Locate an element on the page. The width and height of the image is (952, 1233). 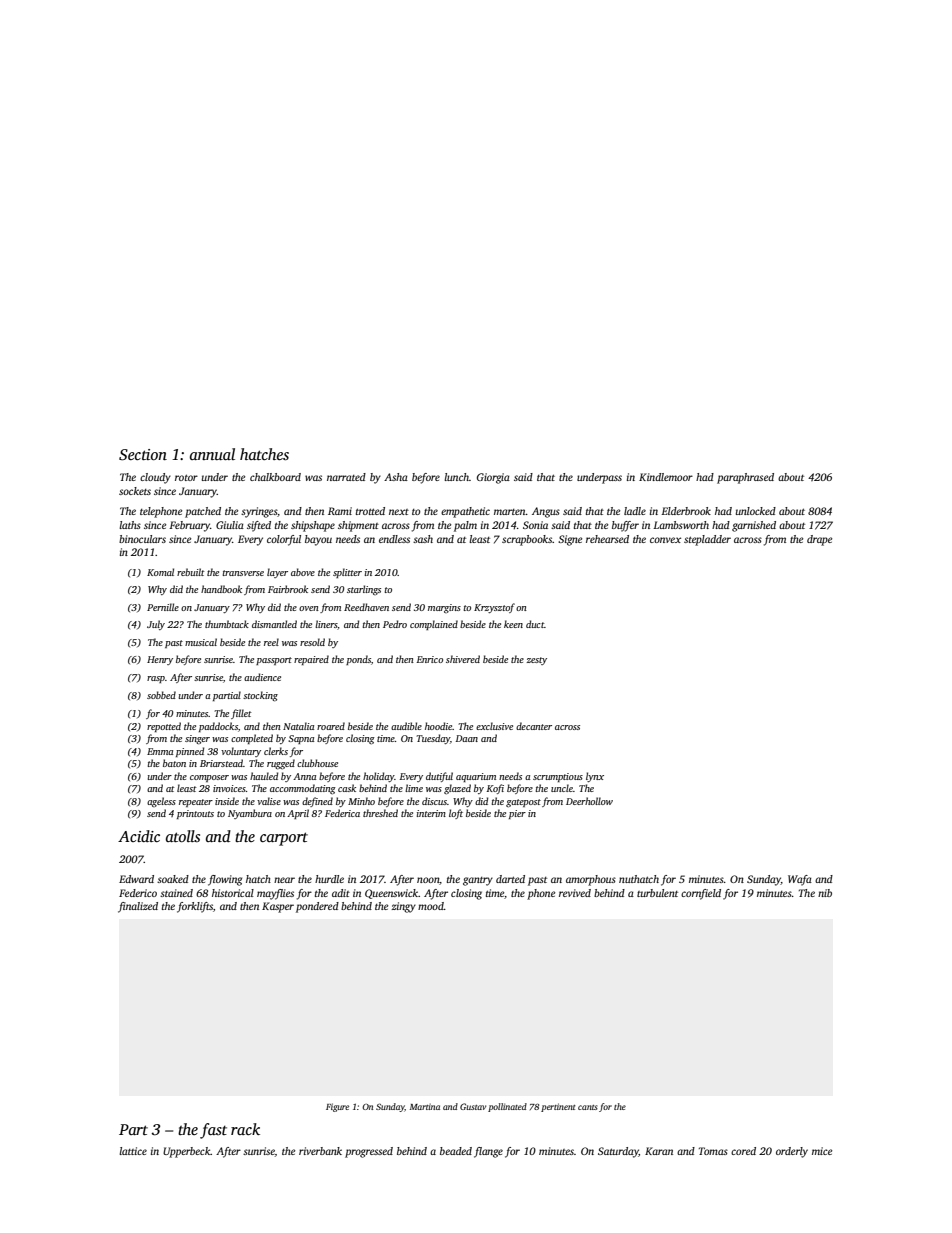
flange is located at coordinates (488, 1152).
